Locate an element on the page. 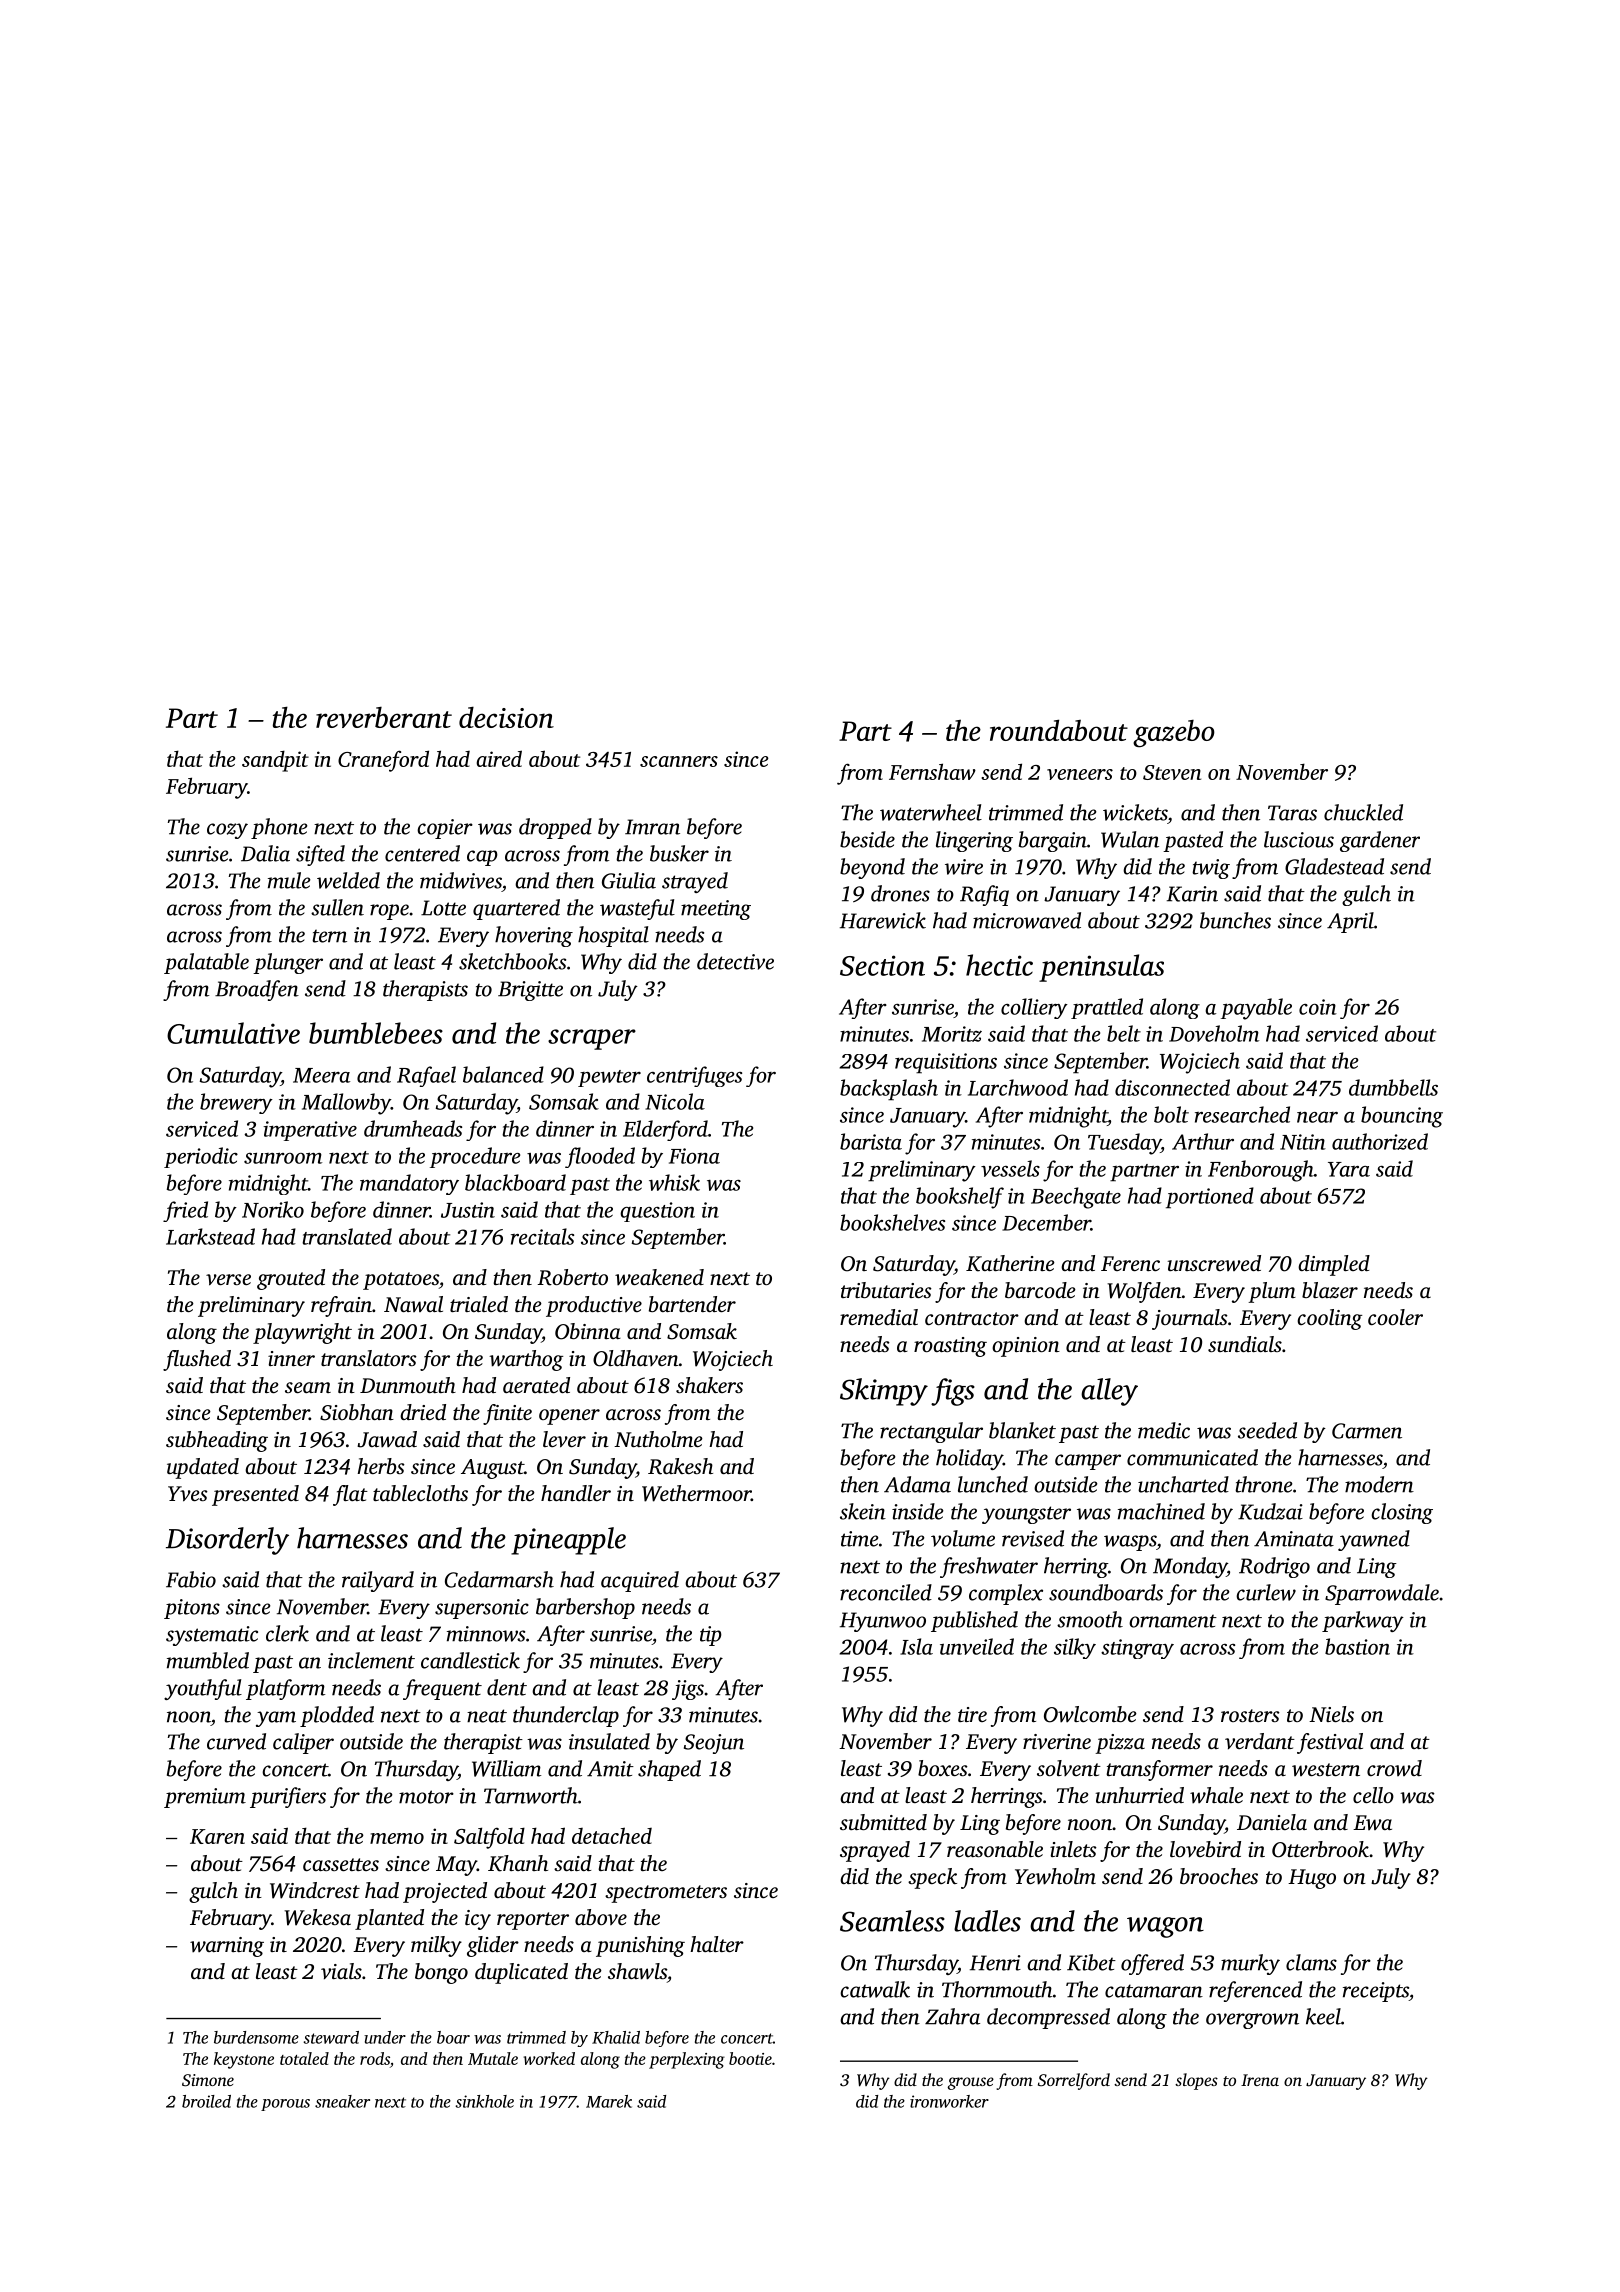 This document has width=1620, height=2292. plunger is located at coordinates (288, 963).
